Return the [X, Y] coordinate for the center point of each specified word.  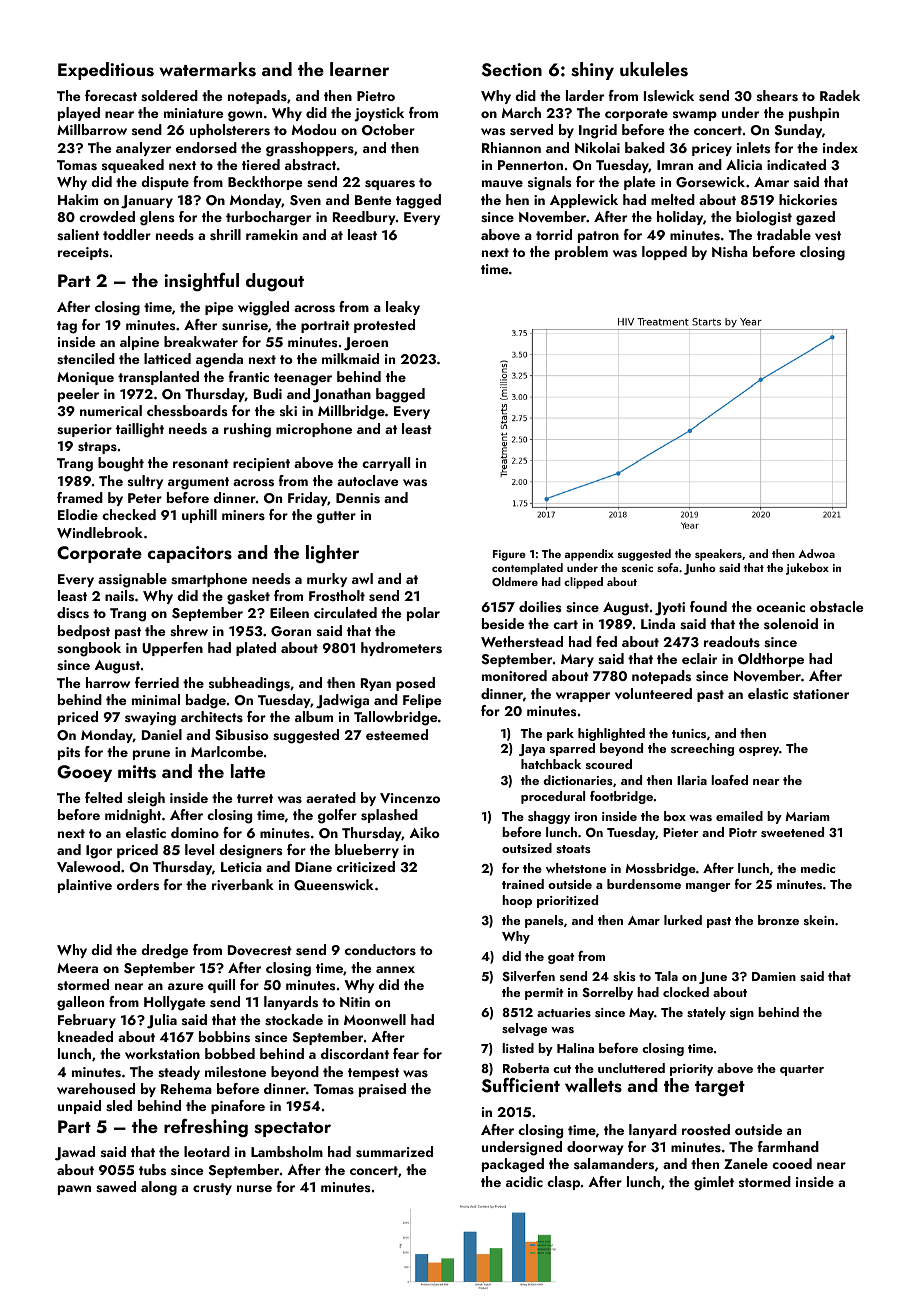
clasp [563, 1183]
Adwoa [816, 553]
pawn [74, 1190]
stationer [821, 694]
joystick [379, 114]
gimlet [714, 1183]
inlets [753, 148]
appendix [589, 555]
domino [195, 832]
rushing [247, 430]
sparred [572, 749]
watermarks [207, 69]
